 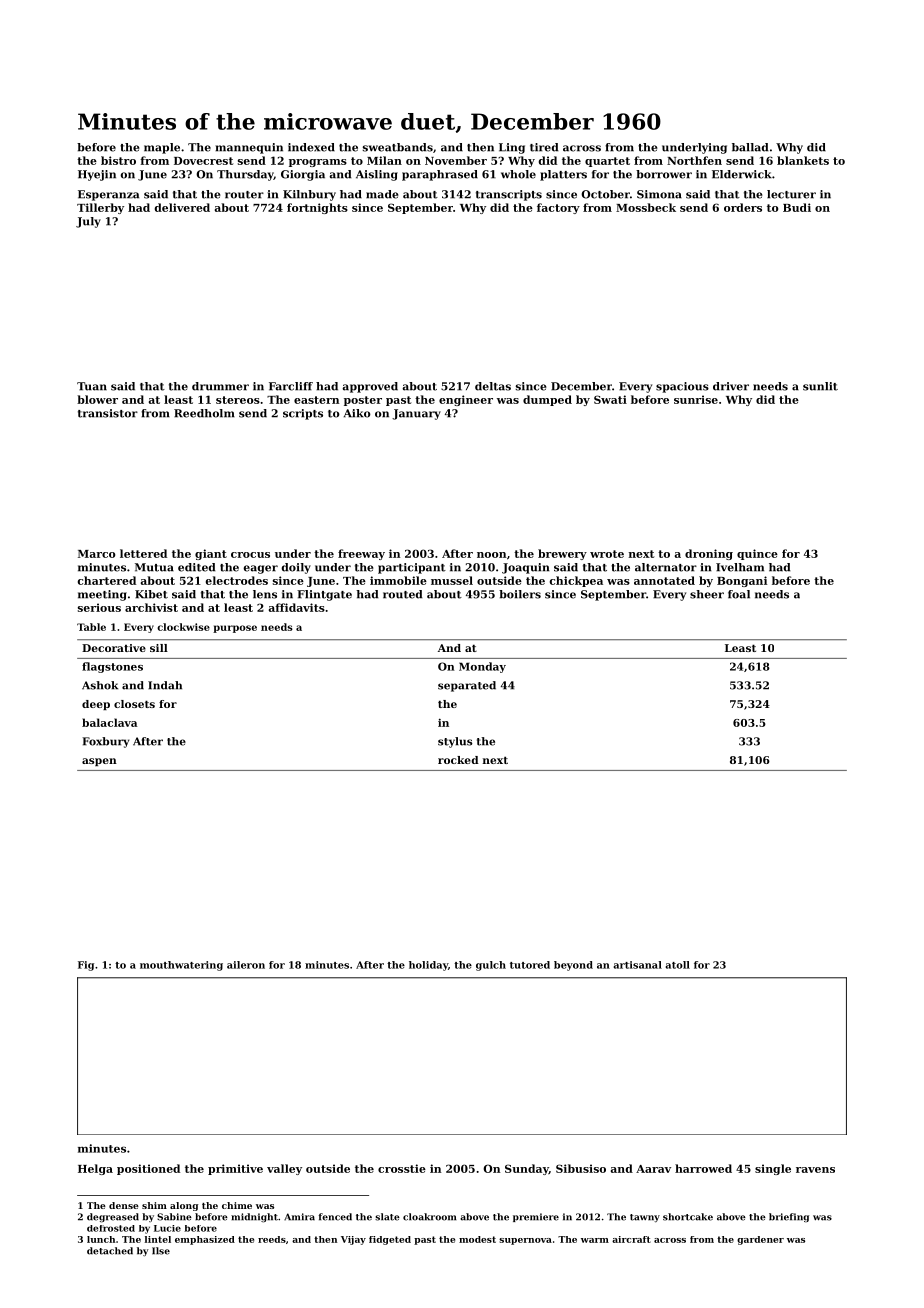 What do you see at coordinates (815, 1170) in the screenshot?
I see `ravens` at bounding box center [815, 1170].
